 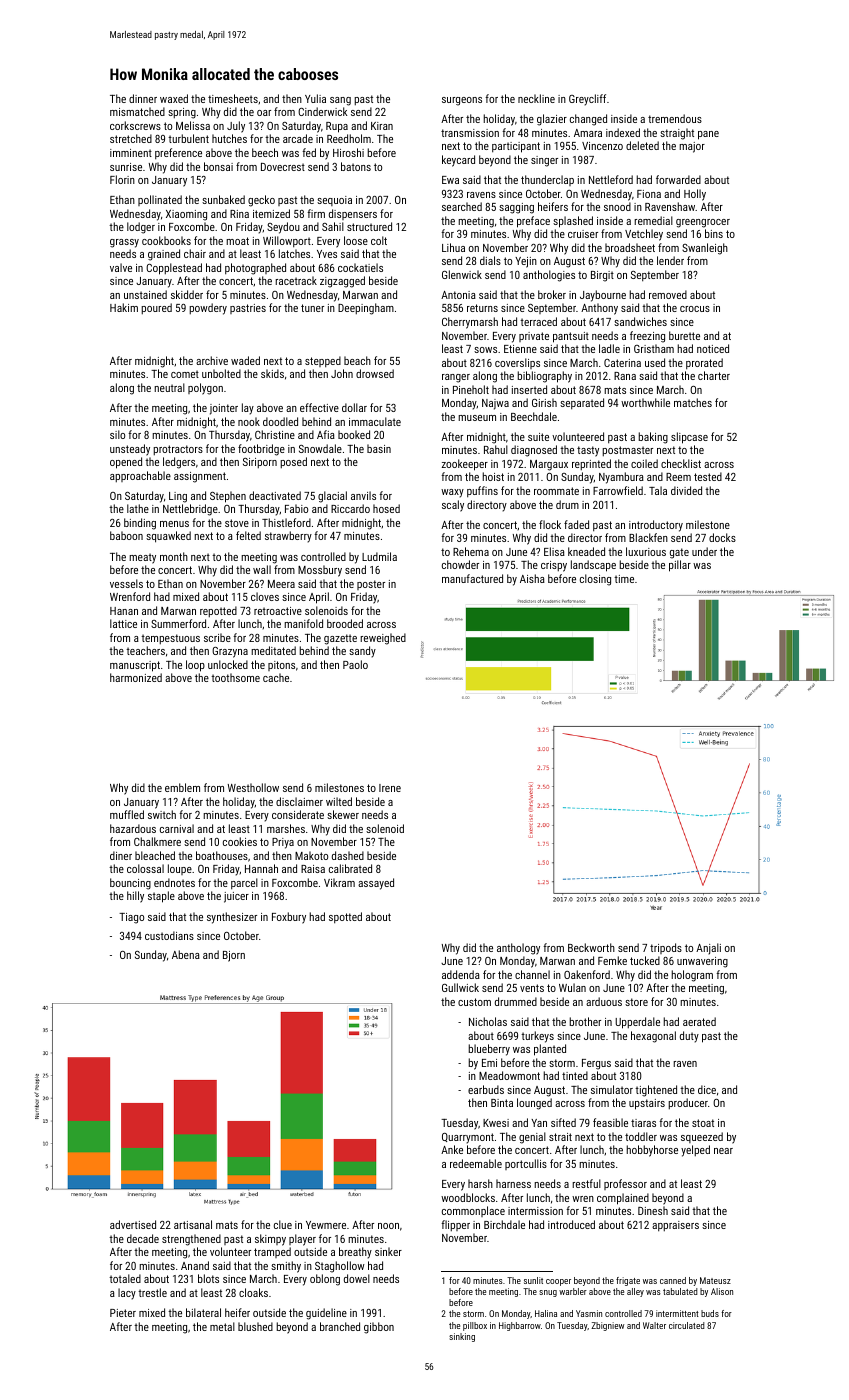 What do you see at coordinates (699, 1021) in the page?
I see `aerated` at bounding box center [699, 1021].
